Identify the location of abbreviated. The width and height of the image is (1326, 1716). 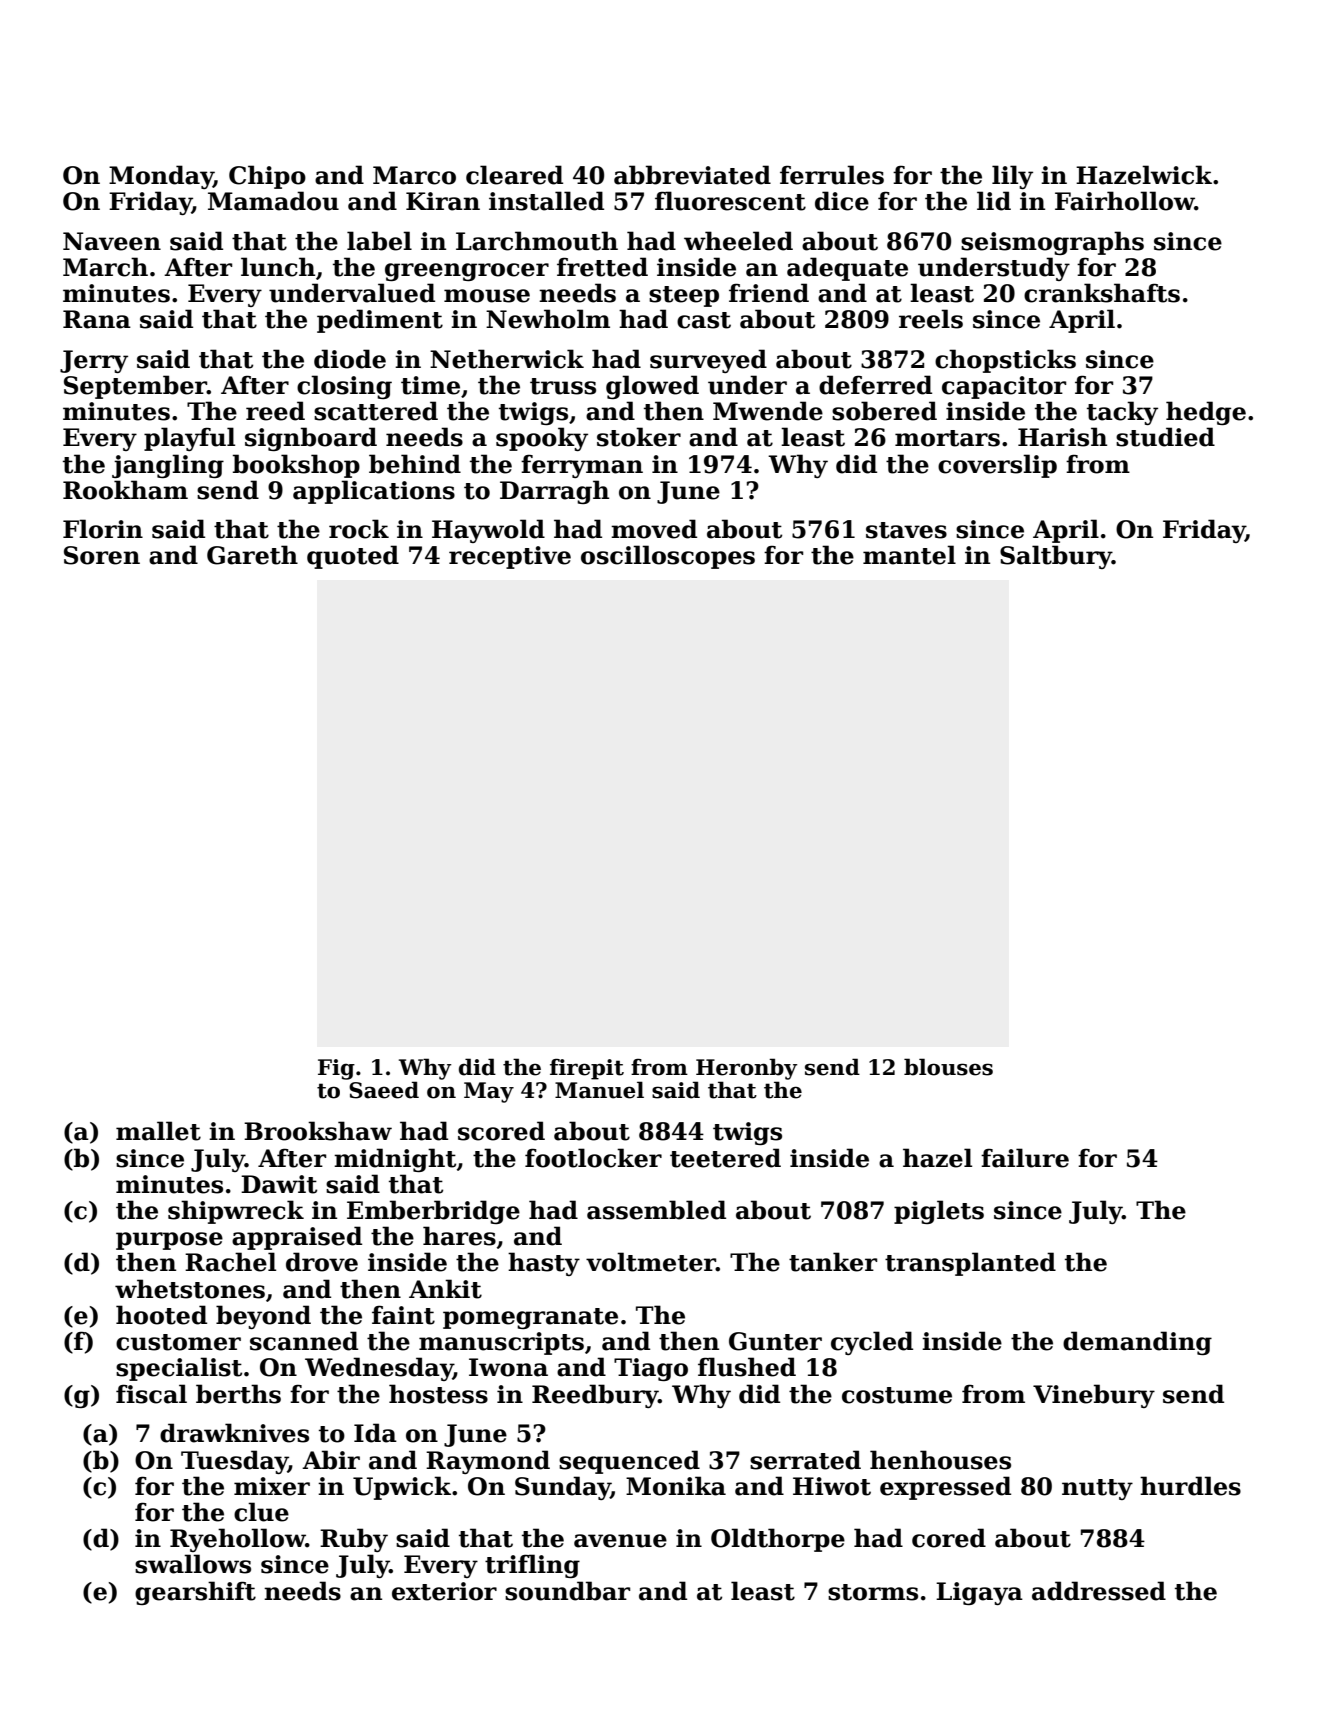
(692, 175).
